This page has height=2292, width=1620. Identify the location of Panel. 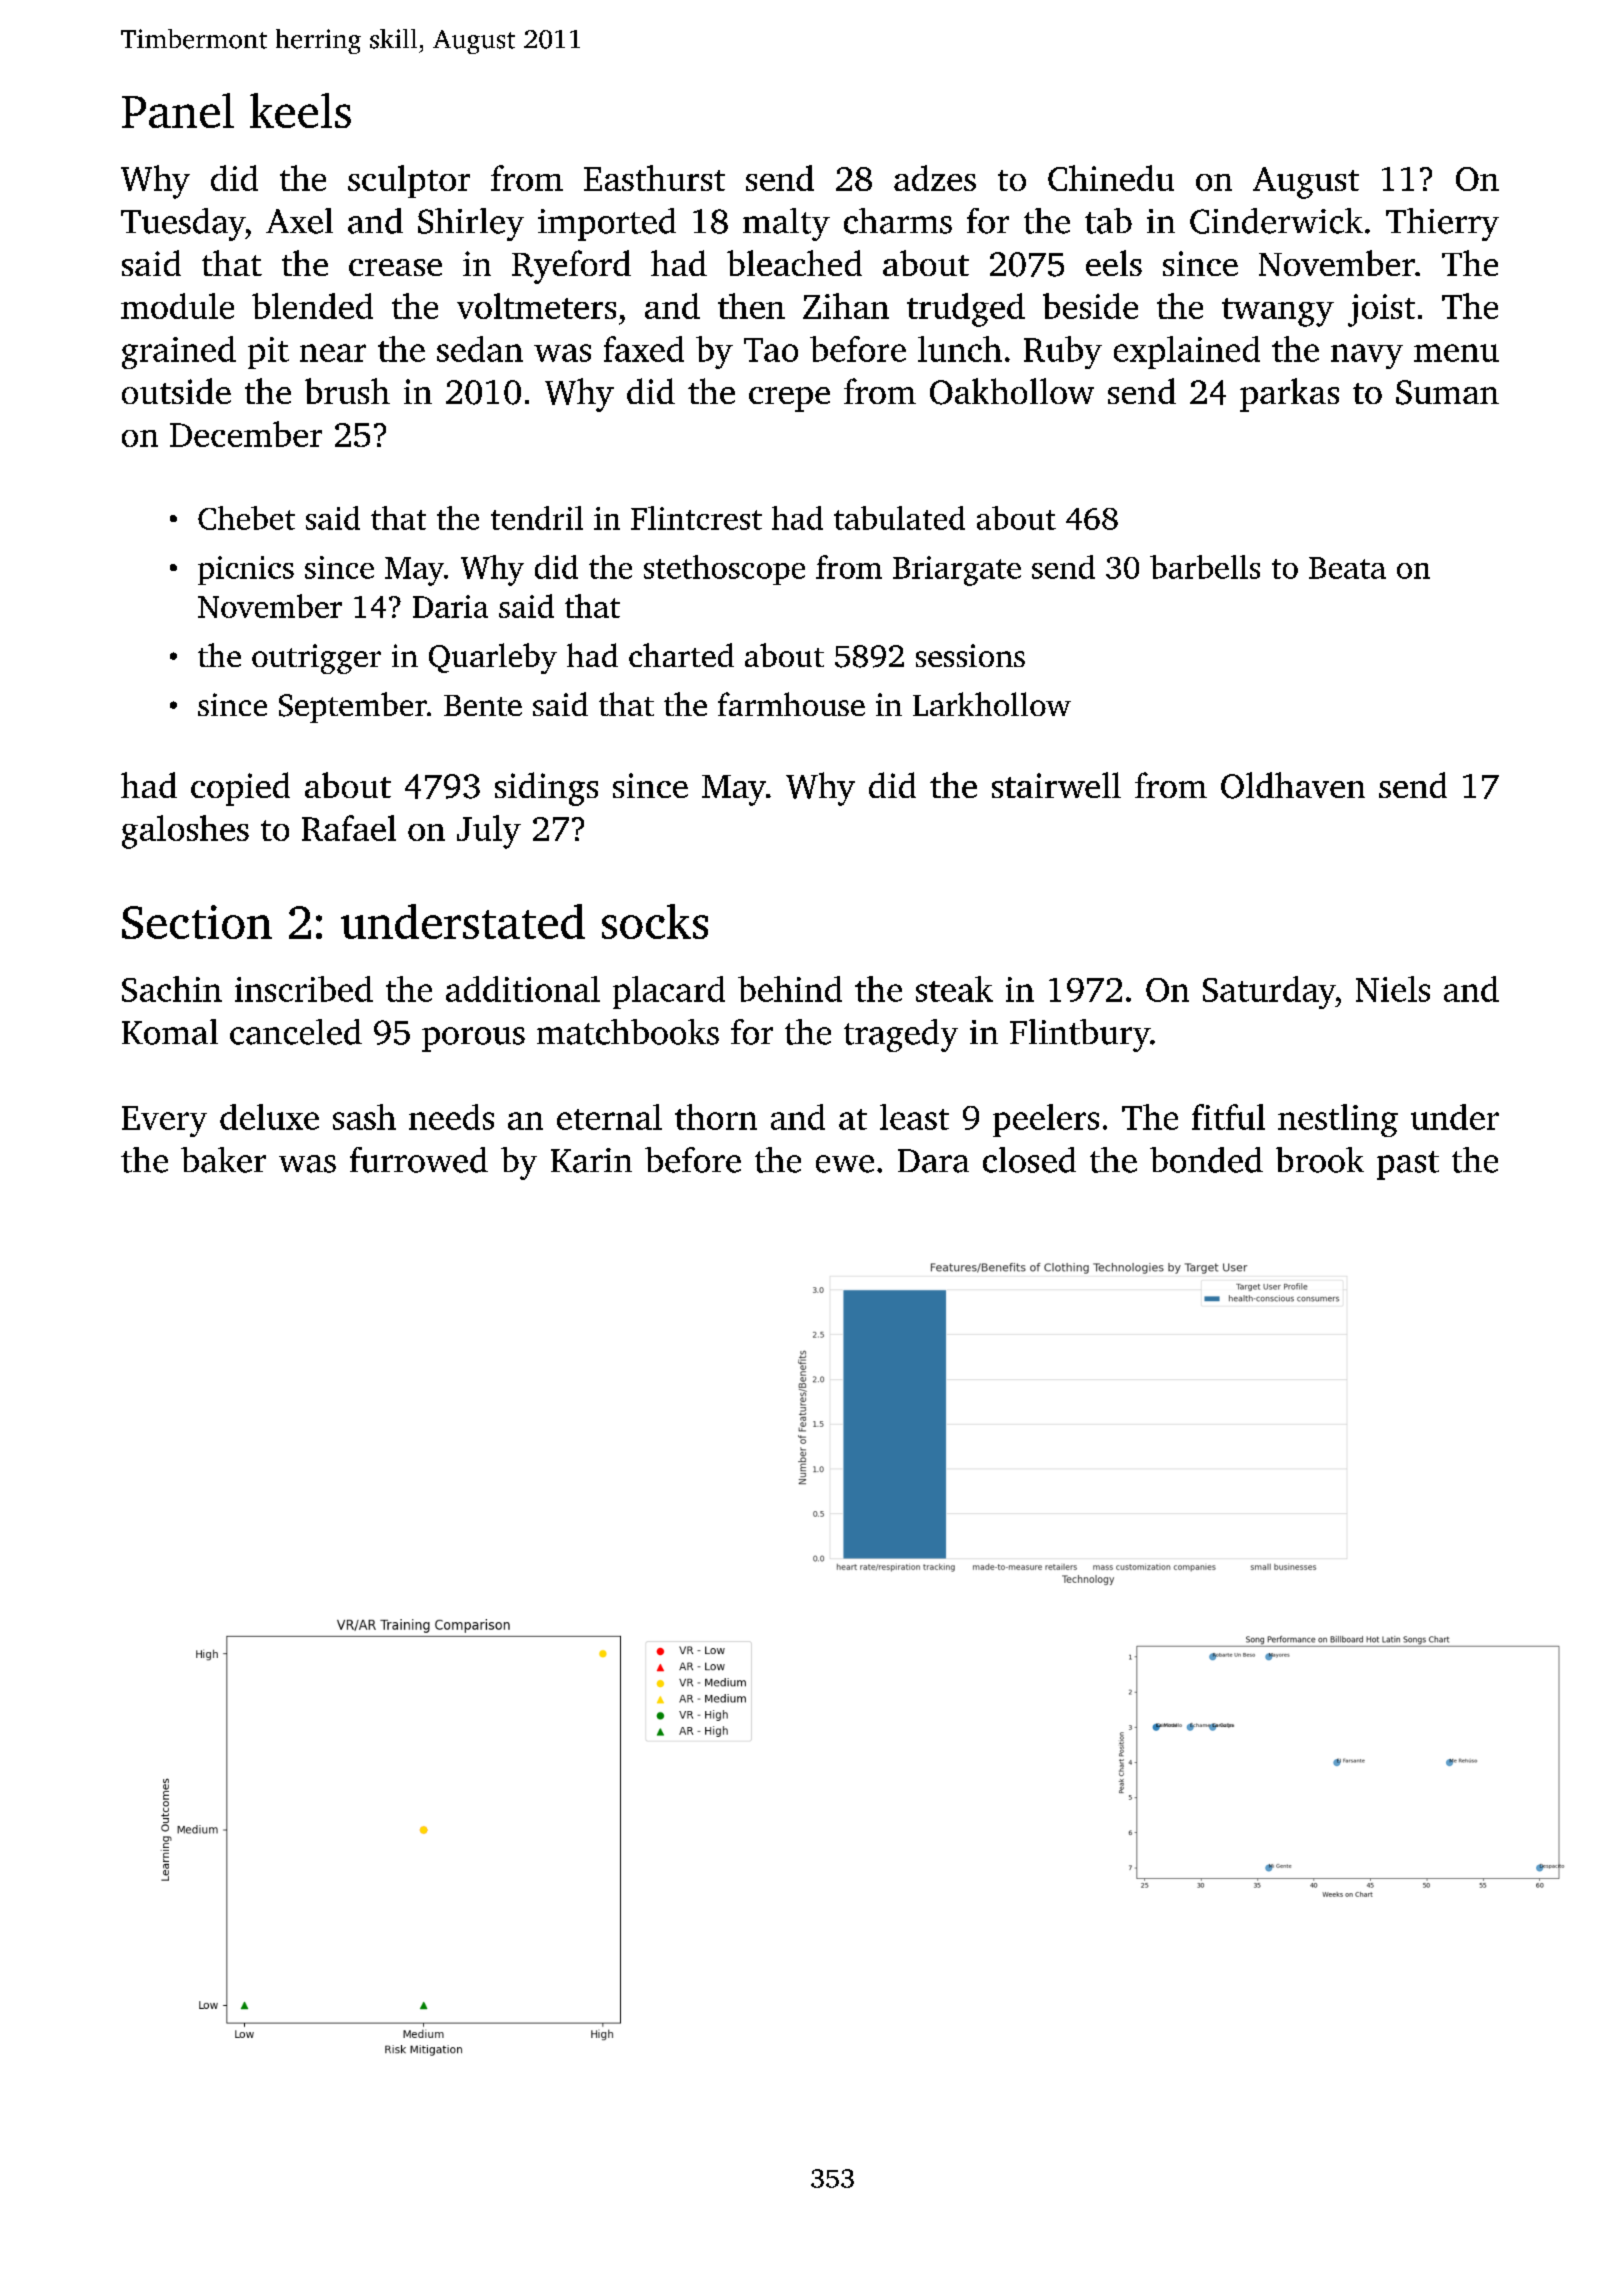
(178, 110).
